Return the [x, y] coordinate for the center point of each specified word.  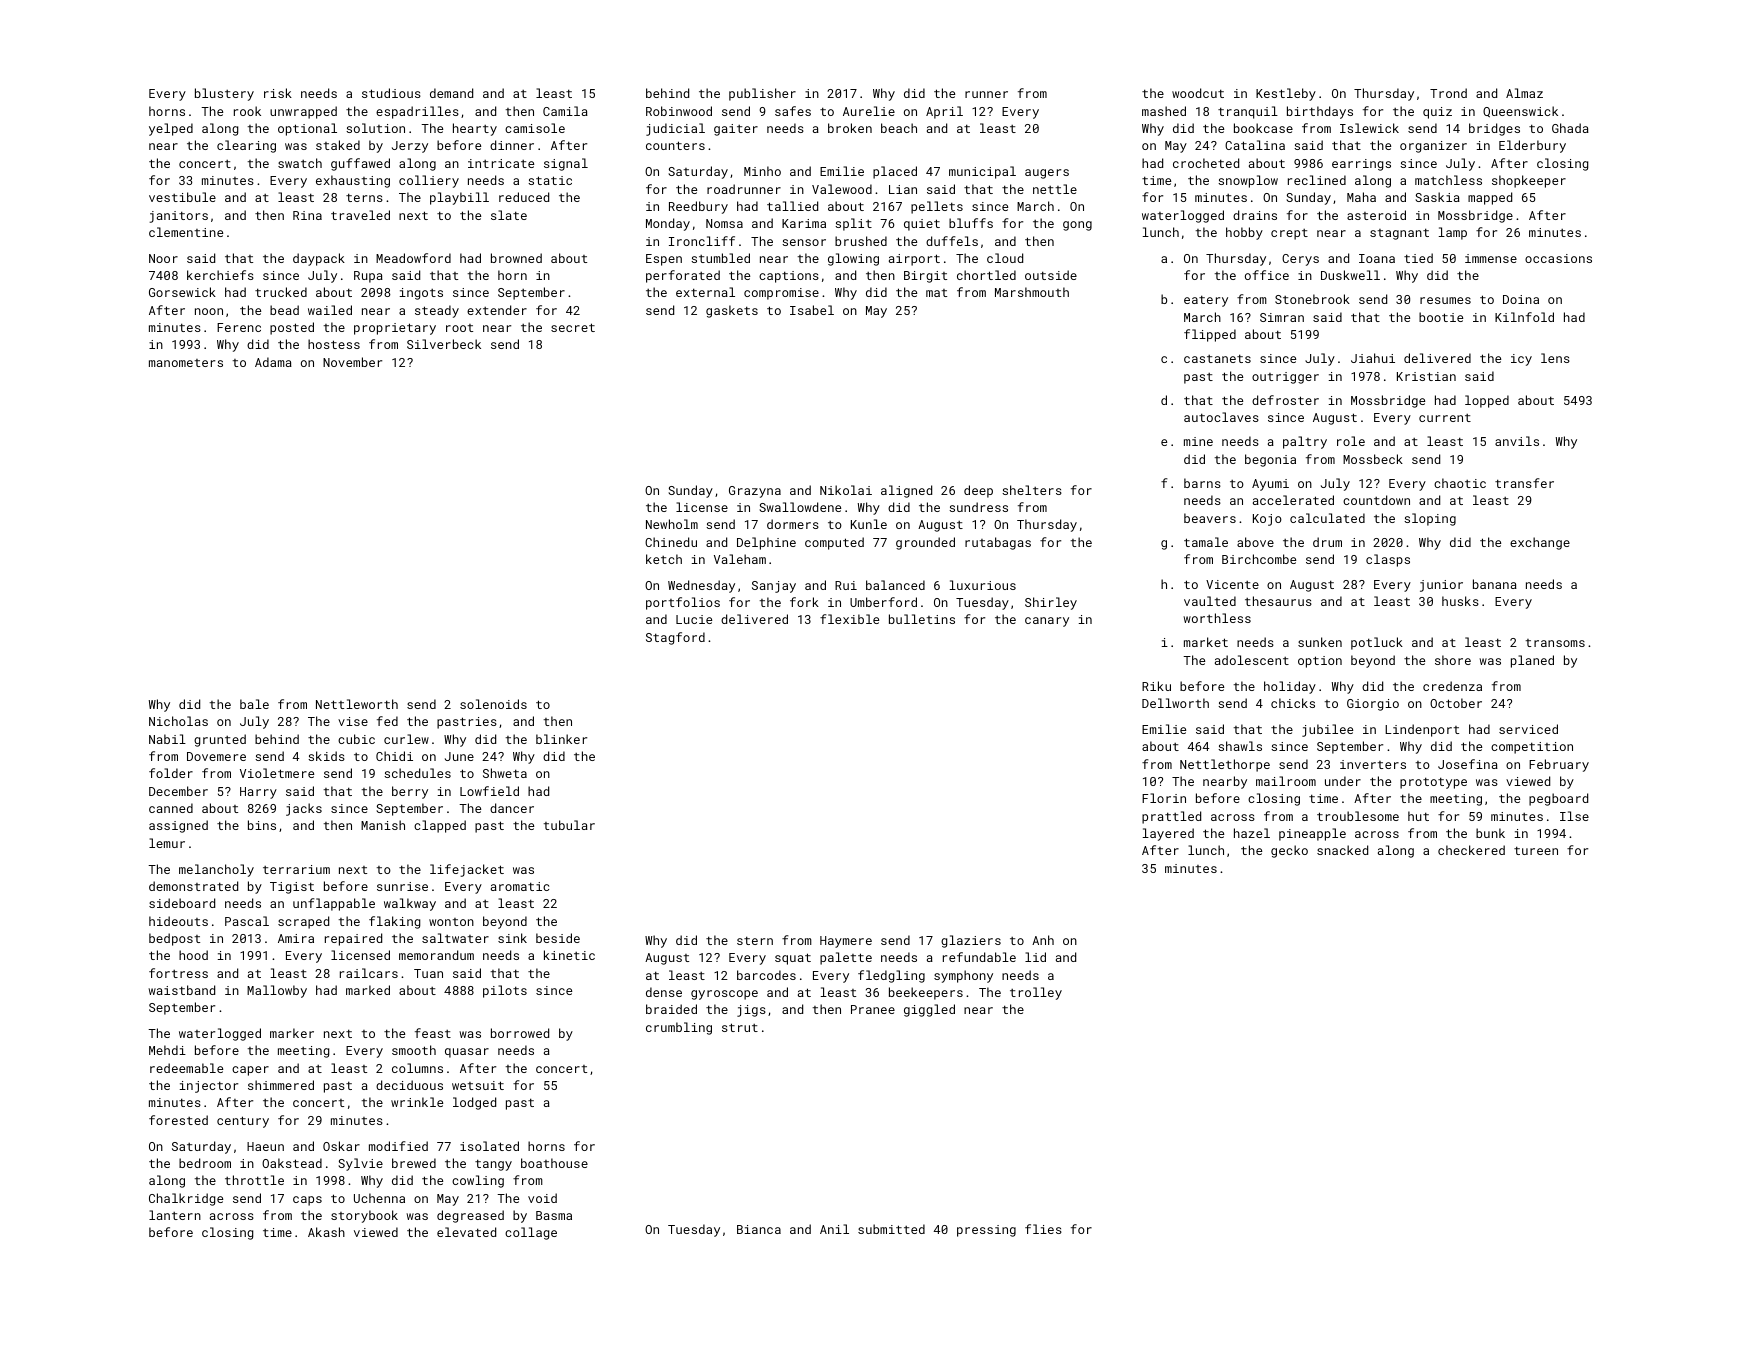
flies [1043, 1229]
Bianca [759, 1229]
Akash [326, 1232]
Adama [273, 362]
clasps [1388, 560]
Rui [846, 585]
